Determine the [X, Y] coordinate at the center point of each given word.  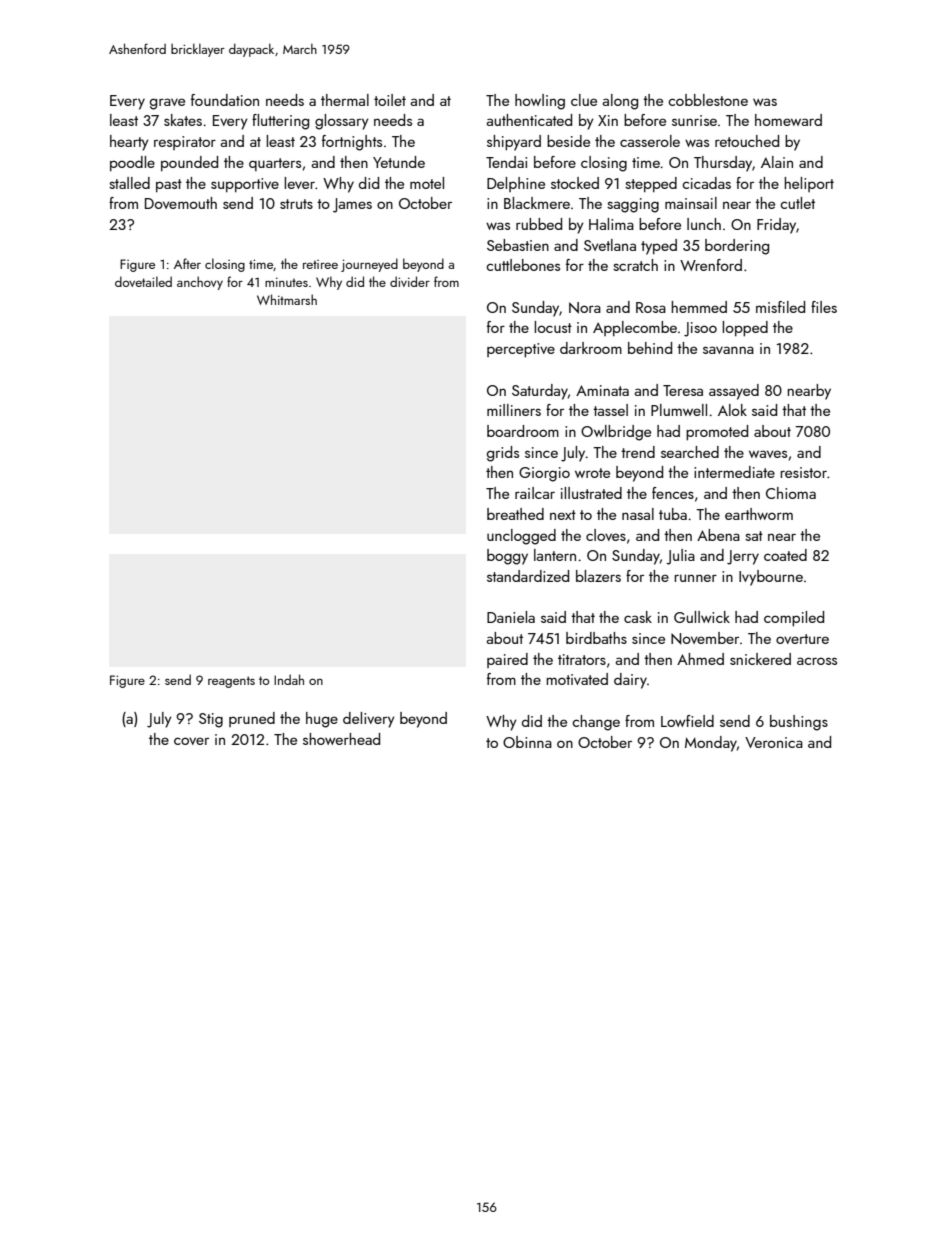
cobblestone [708, 100]
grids [503, 454]
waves [768, 454]
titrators [582, 659]
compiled [794, 618]
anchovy [200, 283]
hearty [129, 143]
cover [191, 741]
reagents [231, 682]
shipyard [514, 143]
